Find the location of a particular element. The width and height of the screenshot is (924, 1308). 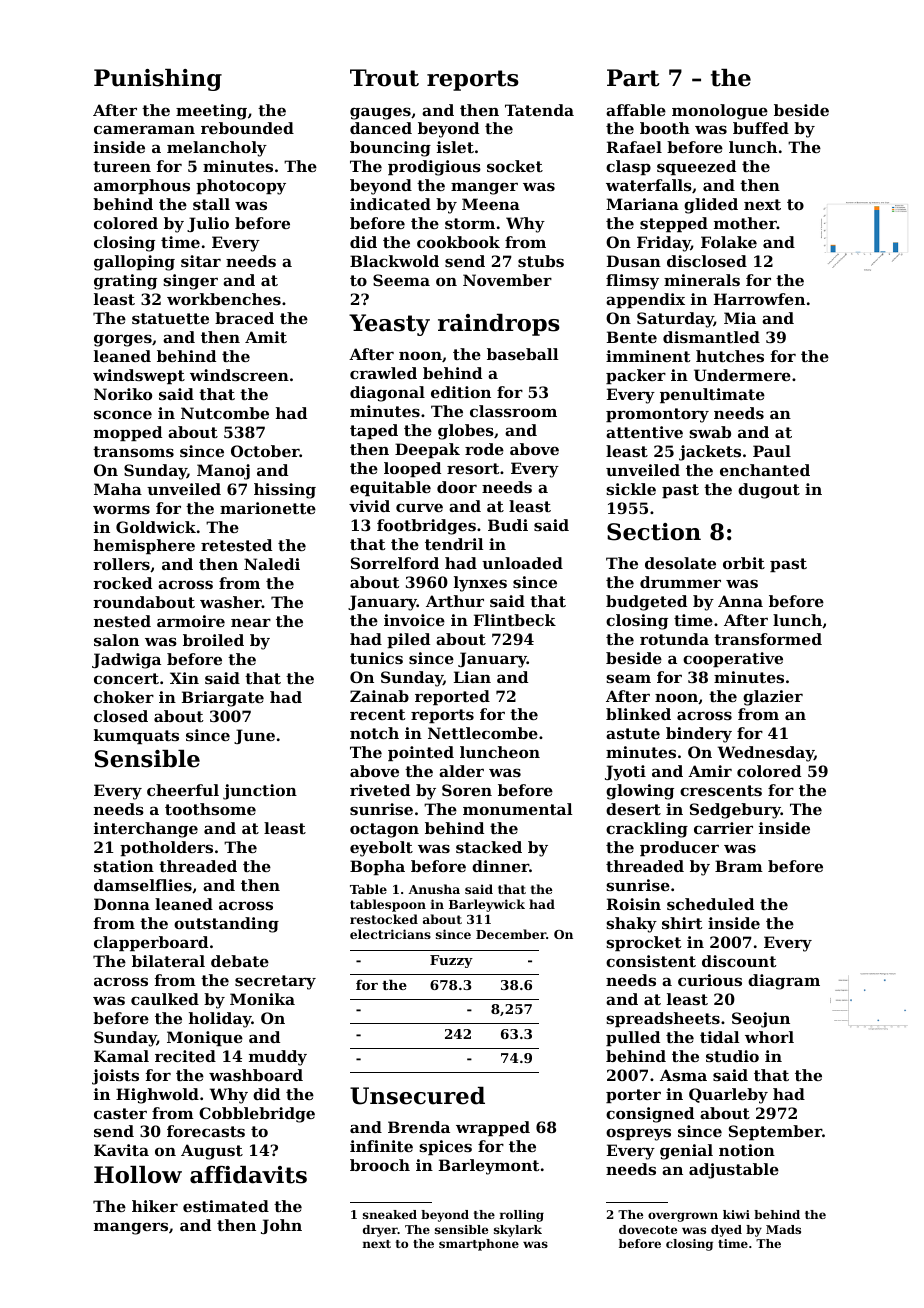

Tatenda is located at coordinates (539, 110).
